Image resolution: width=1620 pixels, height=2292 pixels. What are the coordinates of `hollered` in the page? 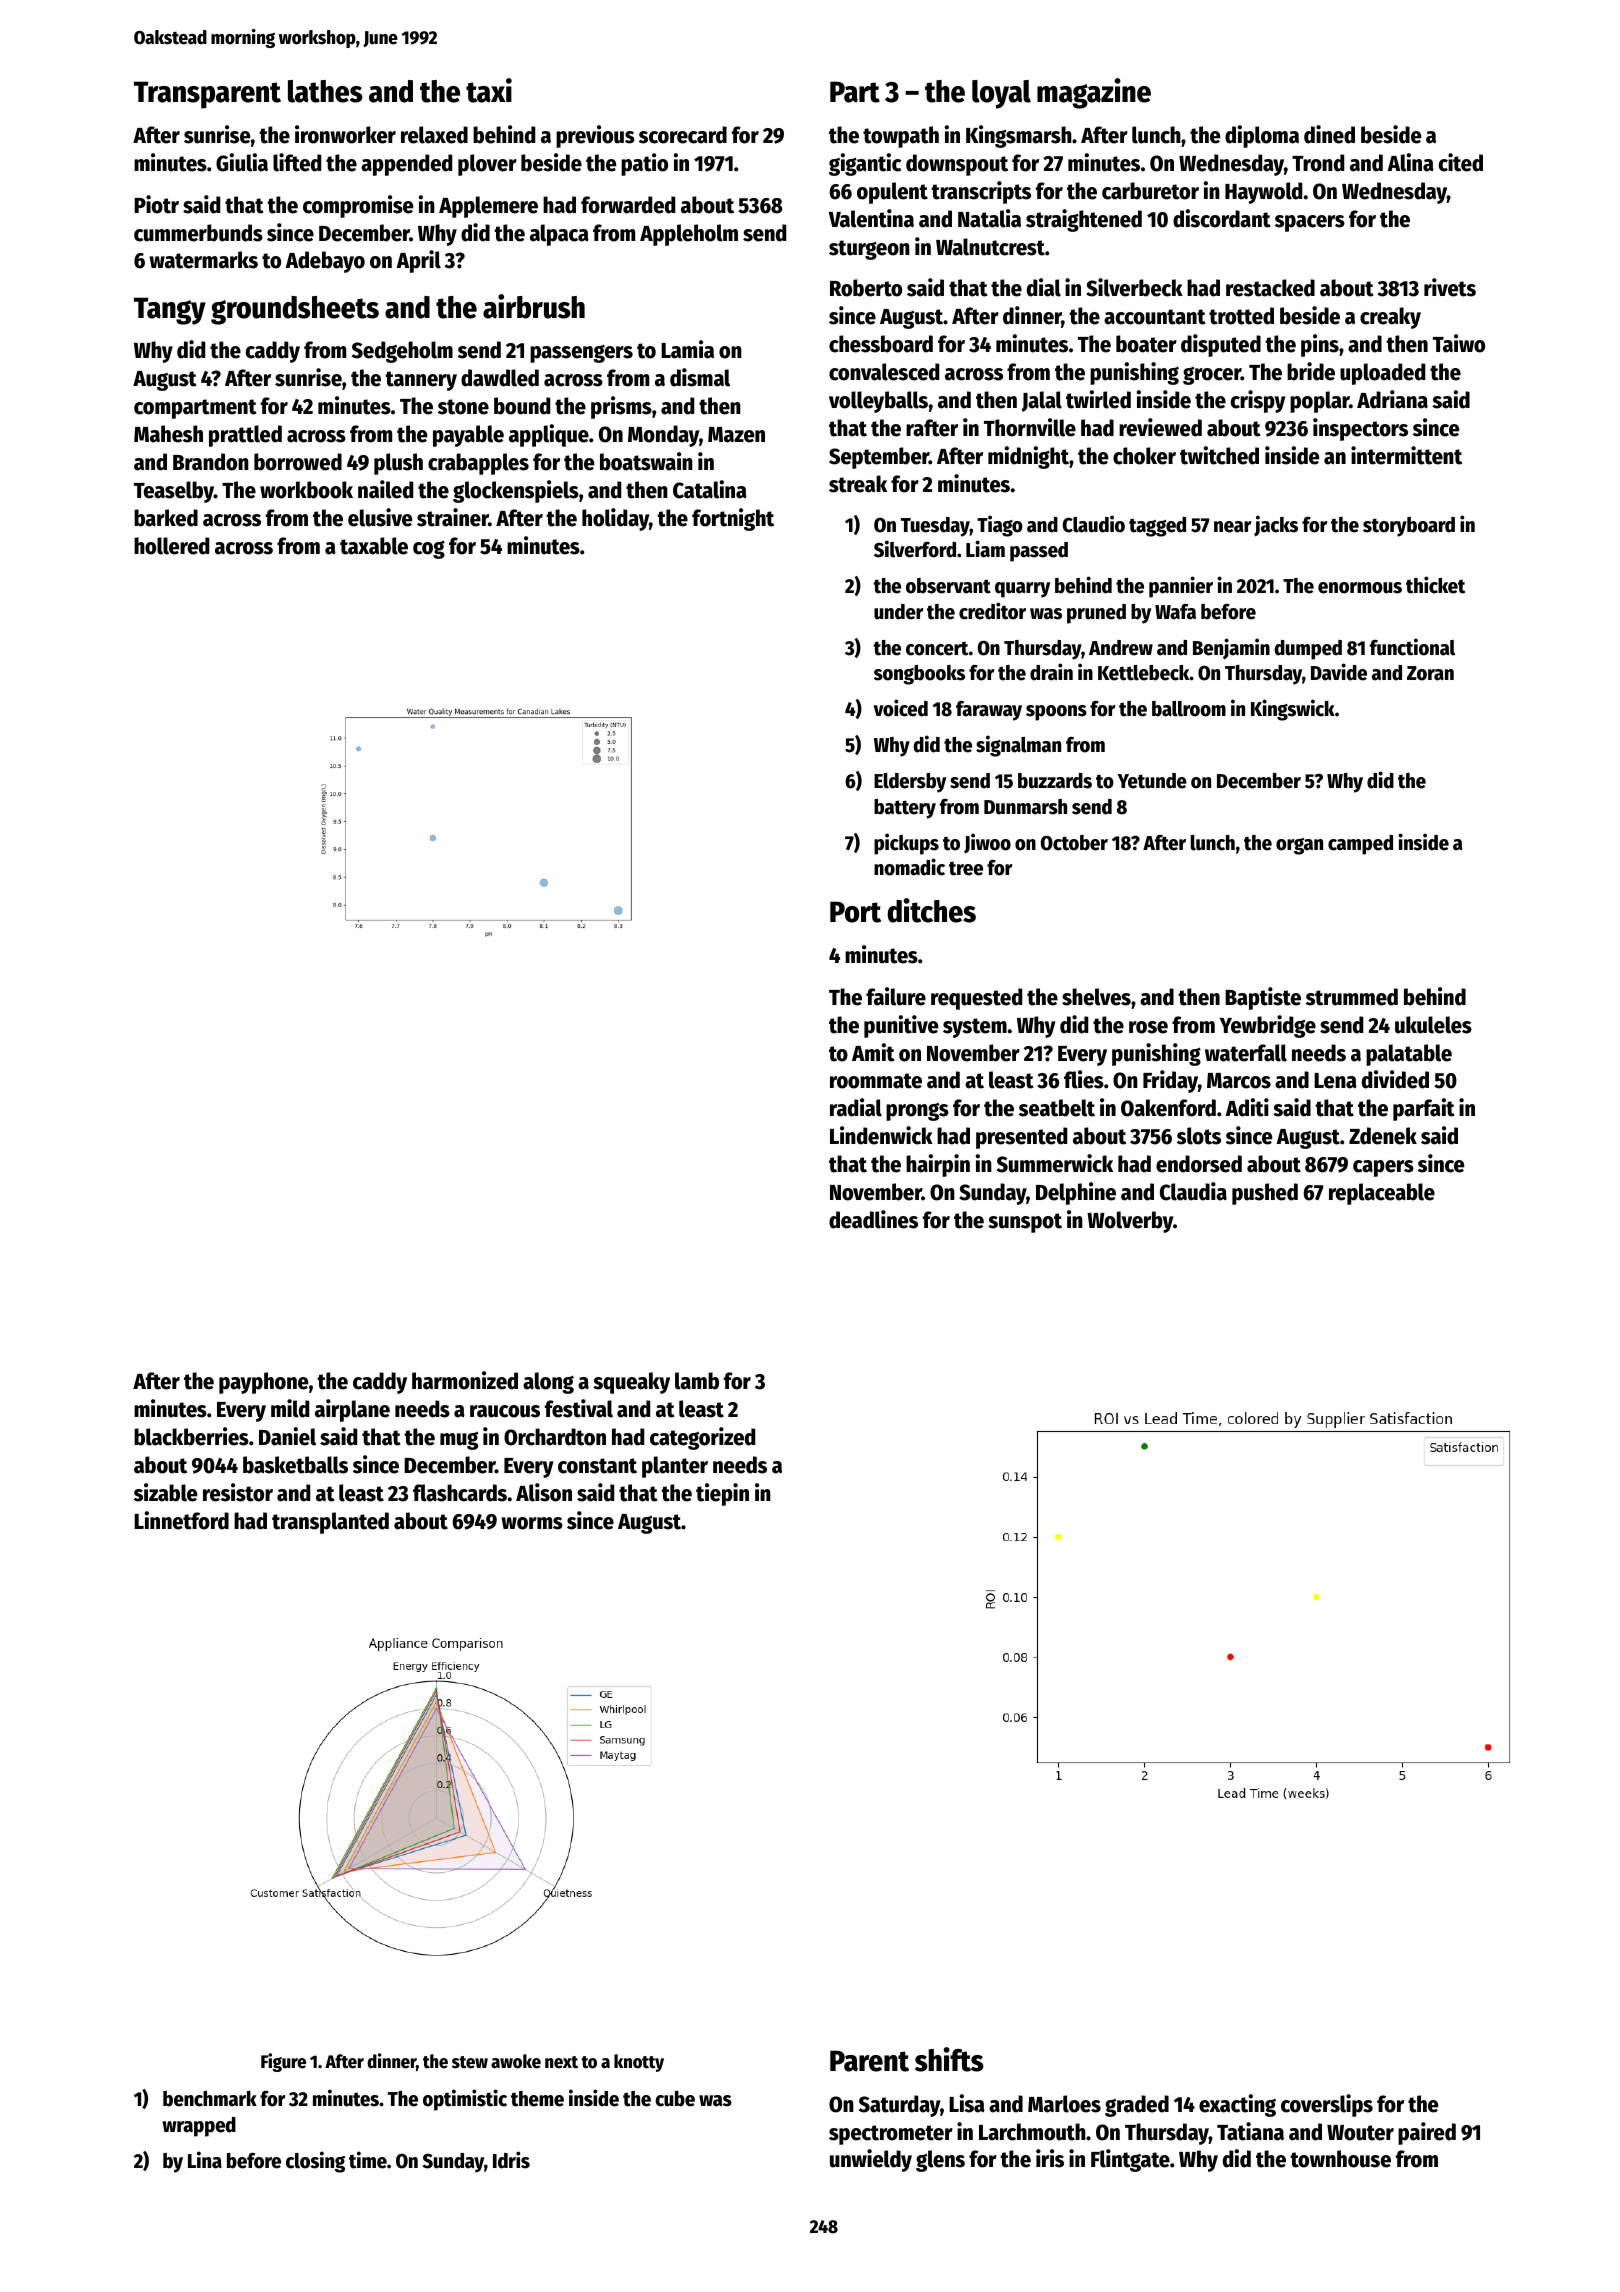 It's located at (171, 546).
